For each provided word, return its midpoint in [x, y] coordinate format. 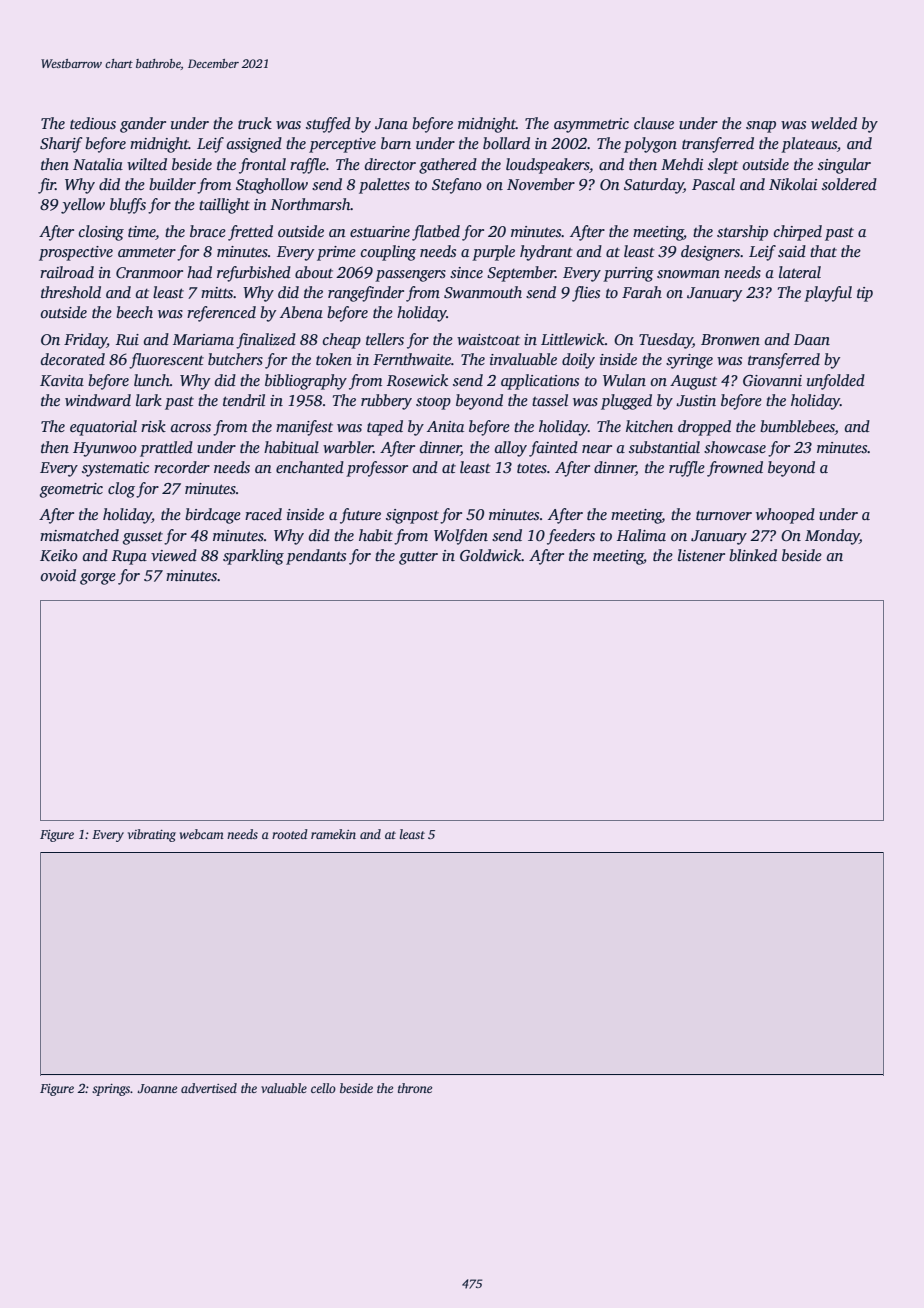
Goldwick [490, 555]
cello [323, 1088]
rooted [290, 834]
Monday [832, 537]
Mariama [203, 339]
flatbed [436, 233]
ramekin [333, 834]
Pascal [713, 184]
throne [415, 1088]
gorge [98, 579]
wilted [147, 164]
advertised [209, 1088]
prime [336, 253]
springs [111, 1090]
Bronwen [730, 339]
